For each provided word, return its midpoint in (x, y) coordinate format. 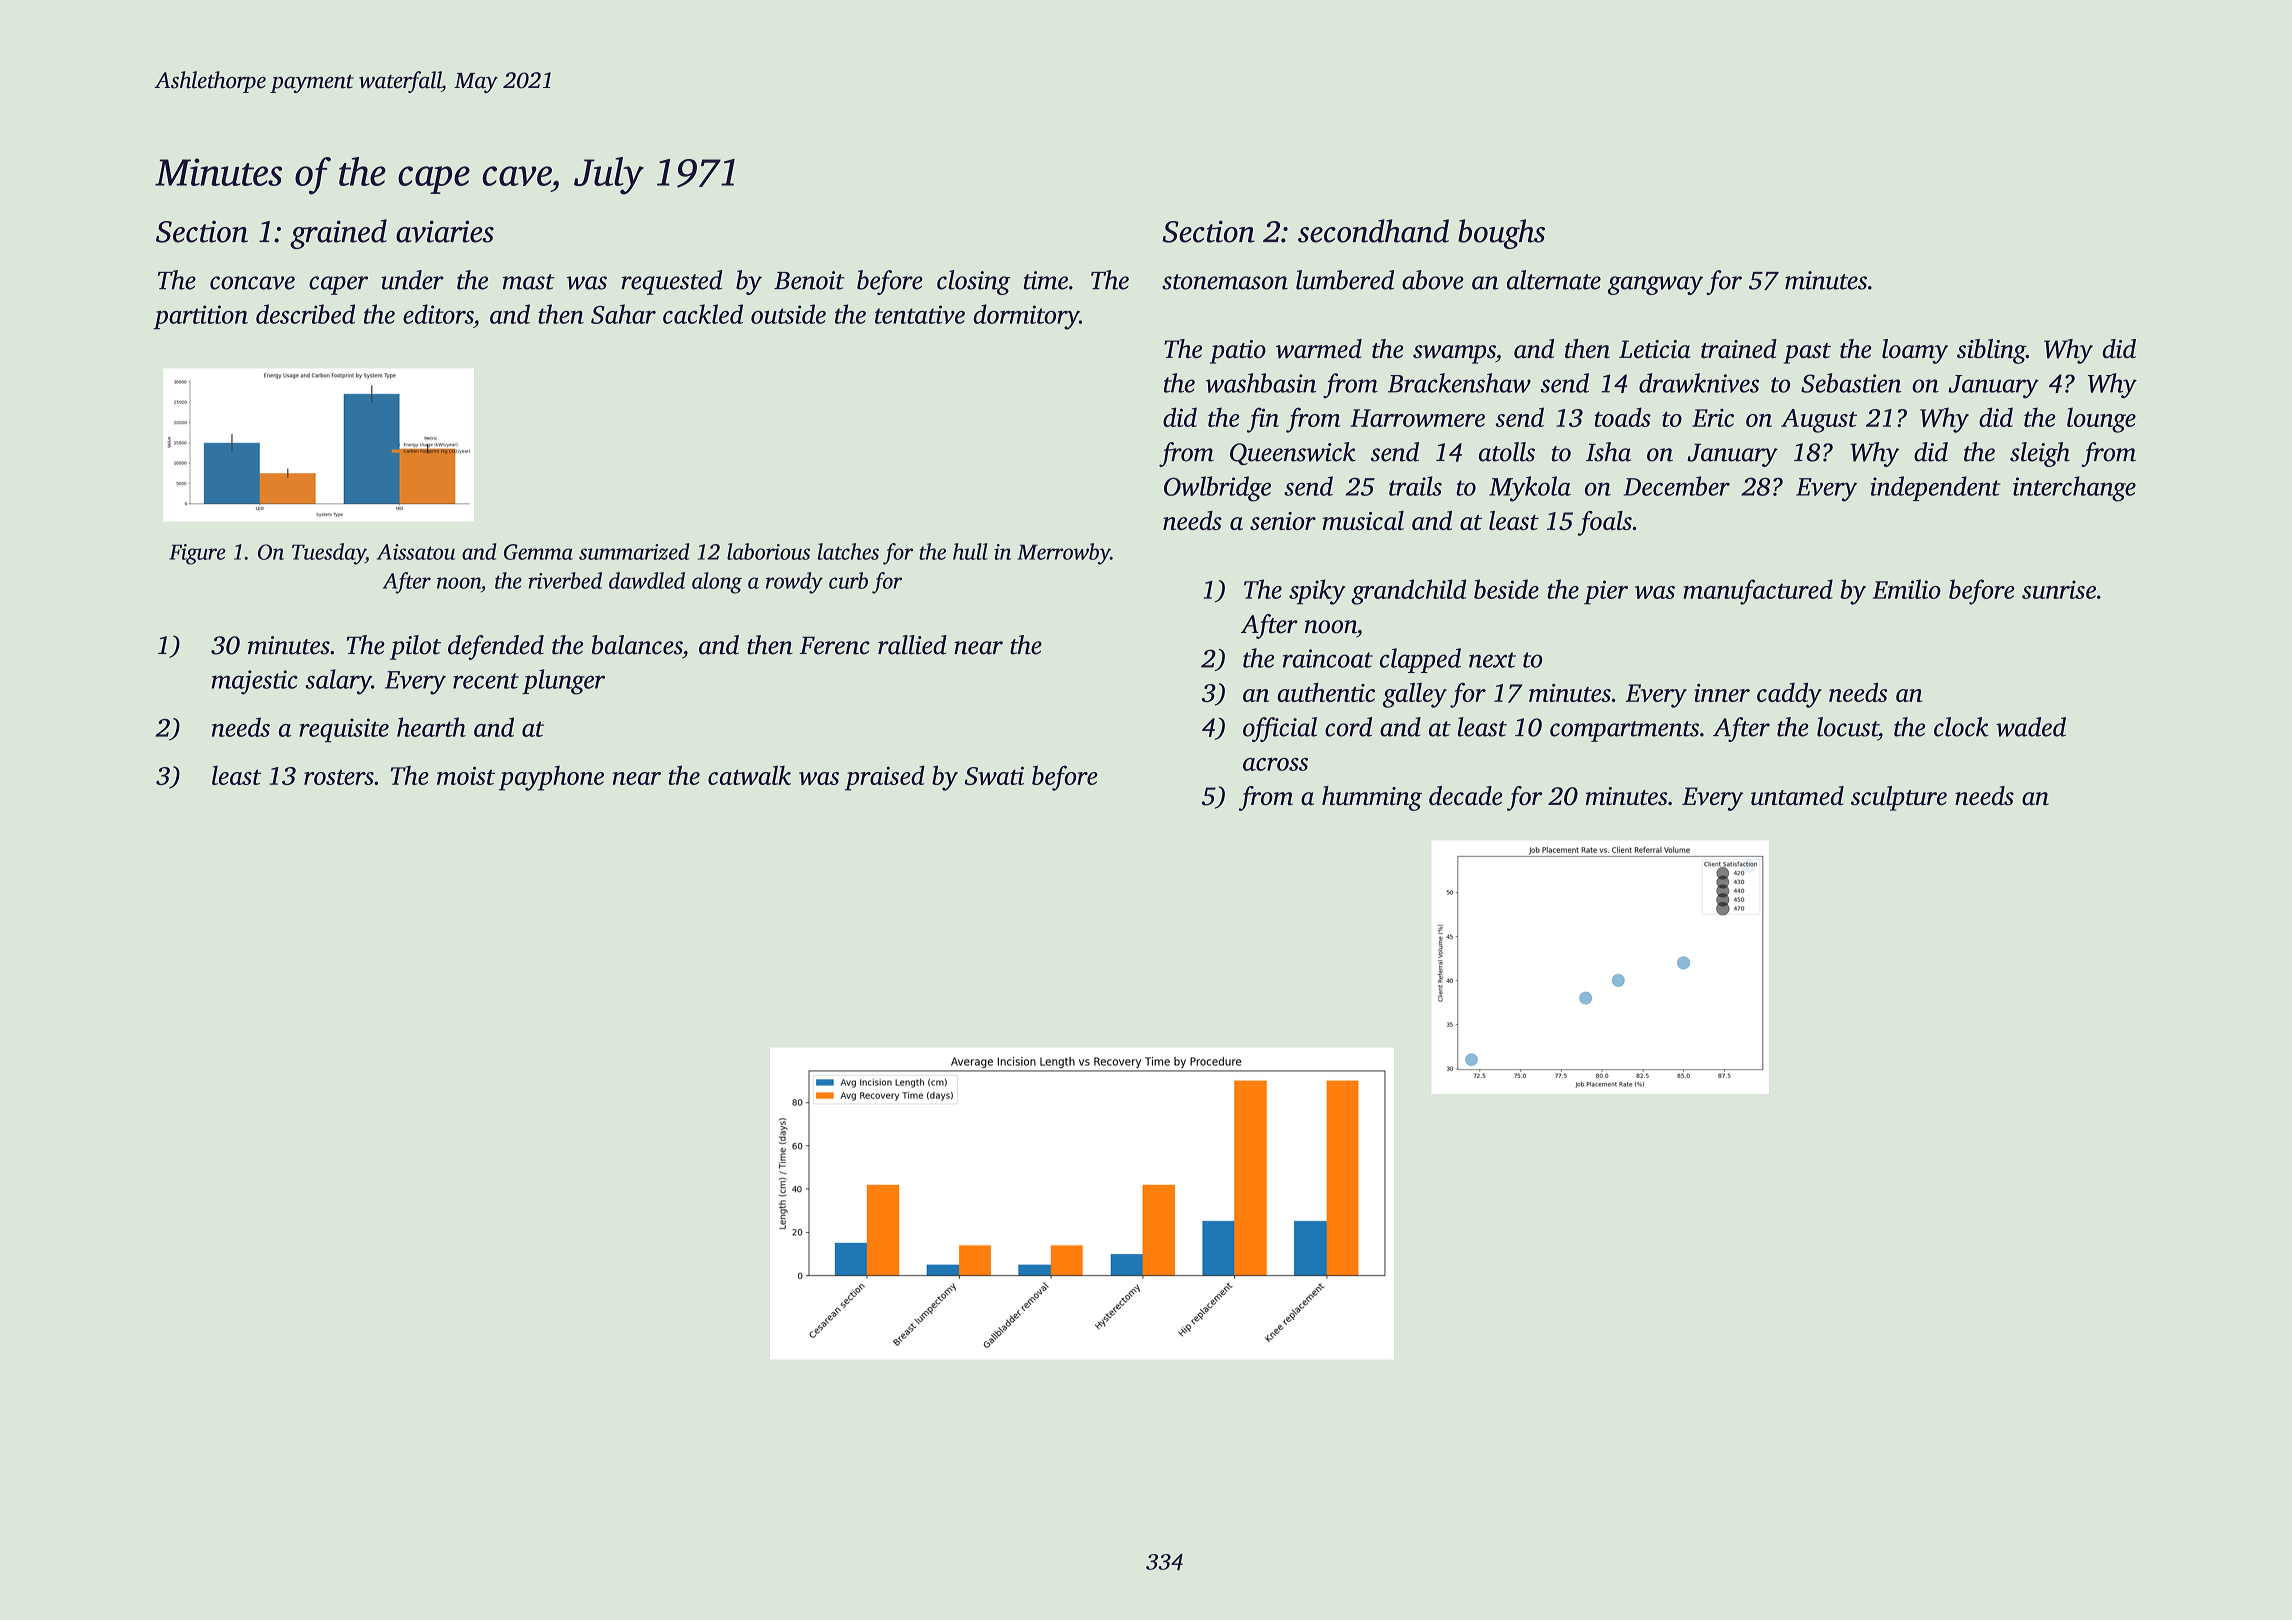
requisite (344, 730)
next (1492, 660)
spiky (1317, 592)
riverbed (565, 580)
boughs (1501, 234)
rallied (912, 645)
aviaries (445, 231)
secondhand (1373, 231)
